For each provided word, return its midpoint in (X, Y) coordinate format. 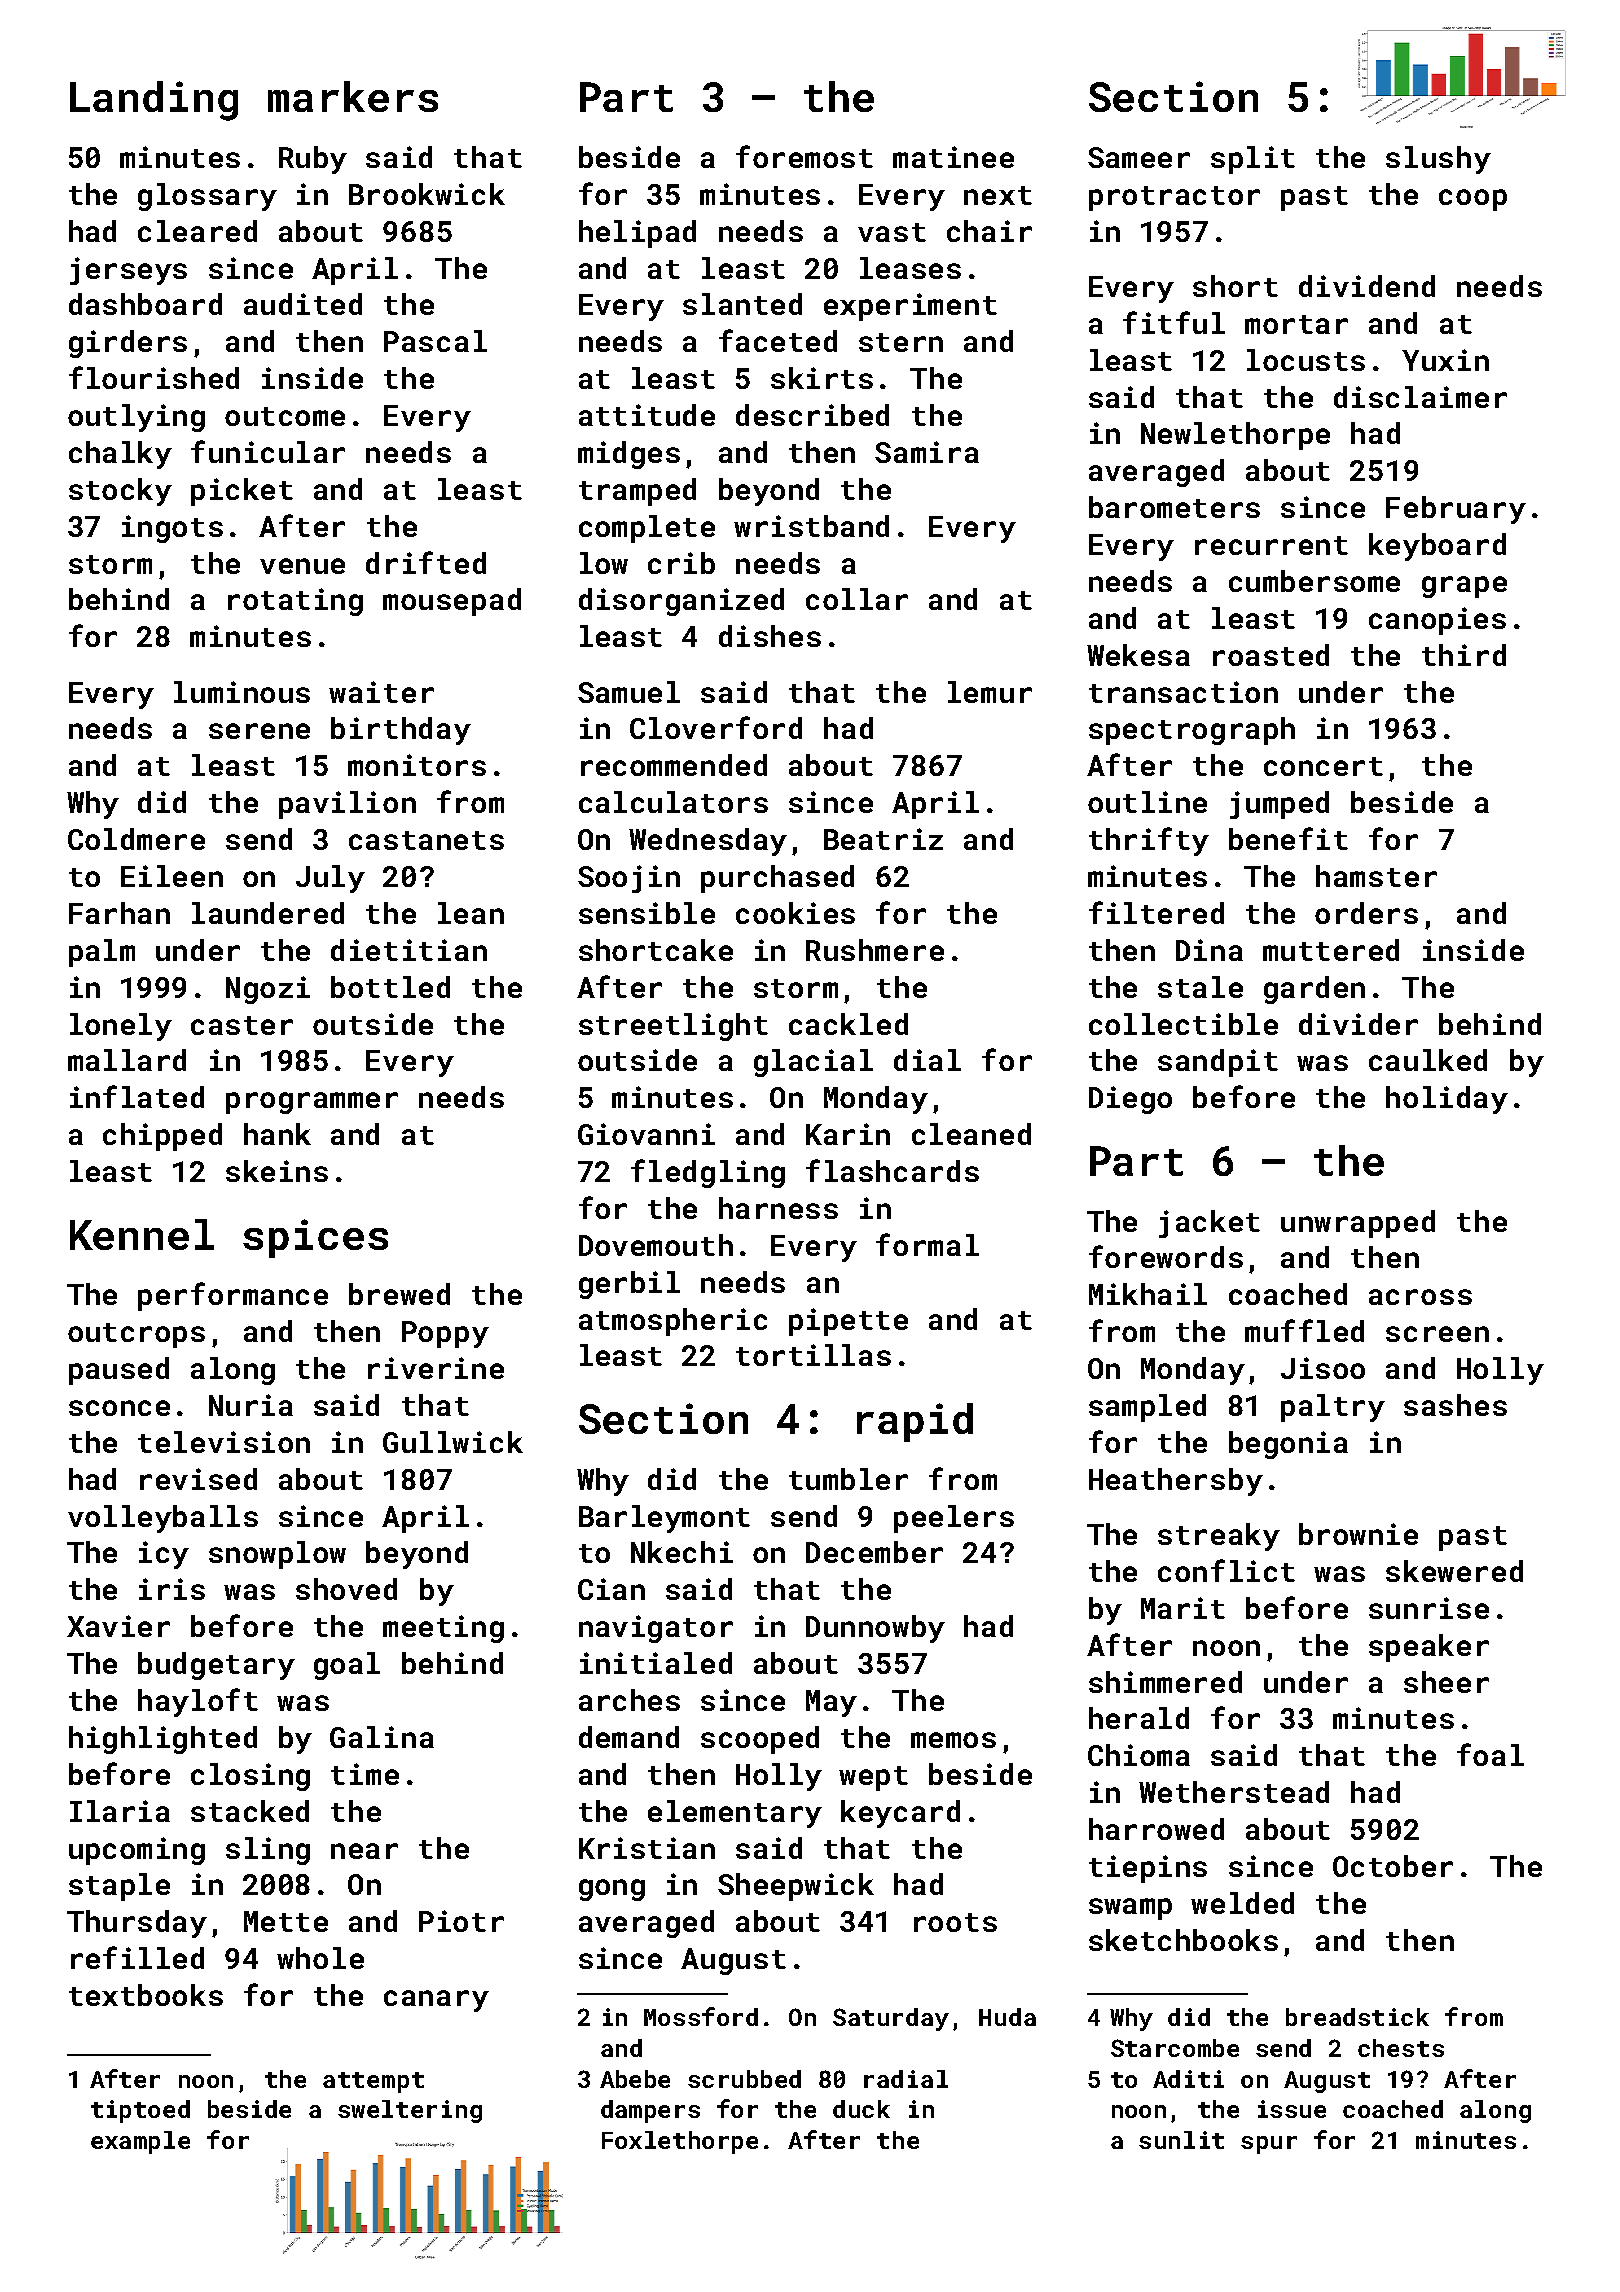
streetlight (673, 1027)
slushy (1438, 160)
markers (353, 96)
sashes (1455, 1405)
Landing (154, 101)
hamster (1376, 876)
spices (315, 1238)
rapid (915, 1422)
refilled (137, 1957)
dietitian (409, 950)
